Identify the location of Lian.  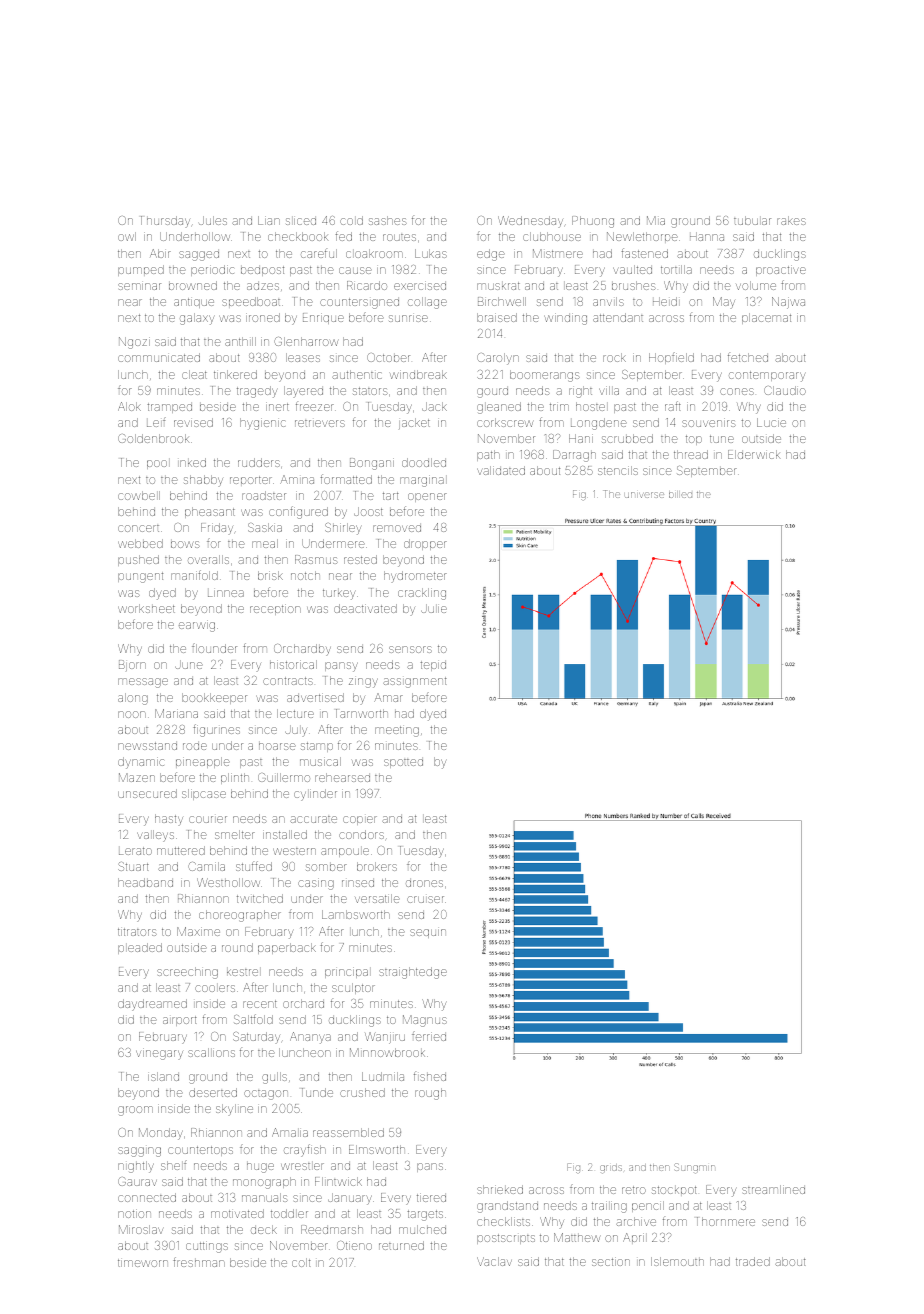
(269, 220).
